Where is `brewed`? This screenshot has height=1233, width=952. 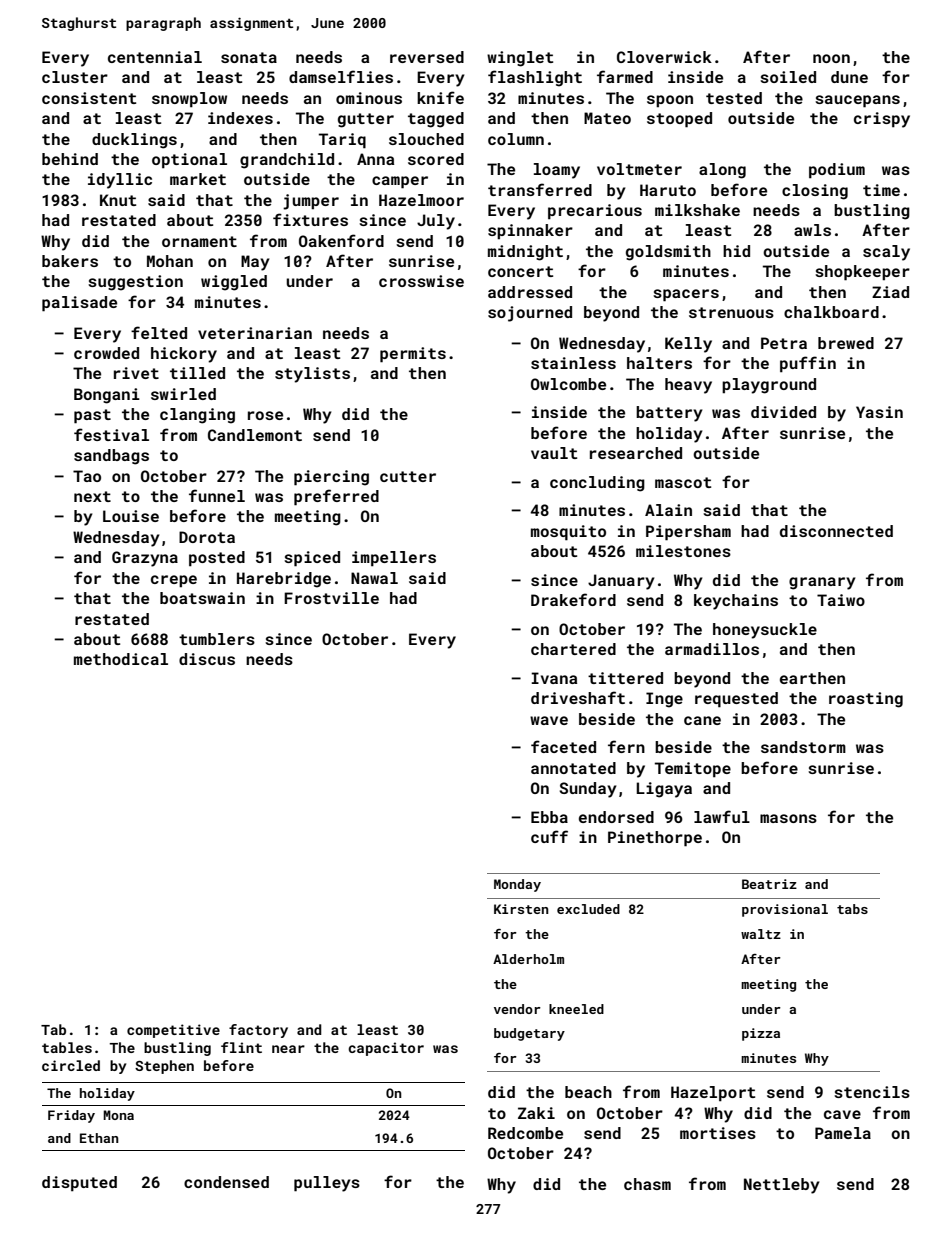 brewed is located at coordinates (846, 343).
